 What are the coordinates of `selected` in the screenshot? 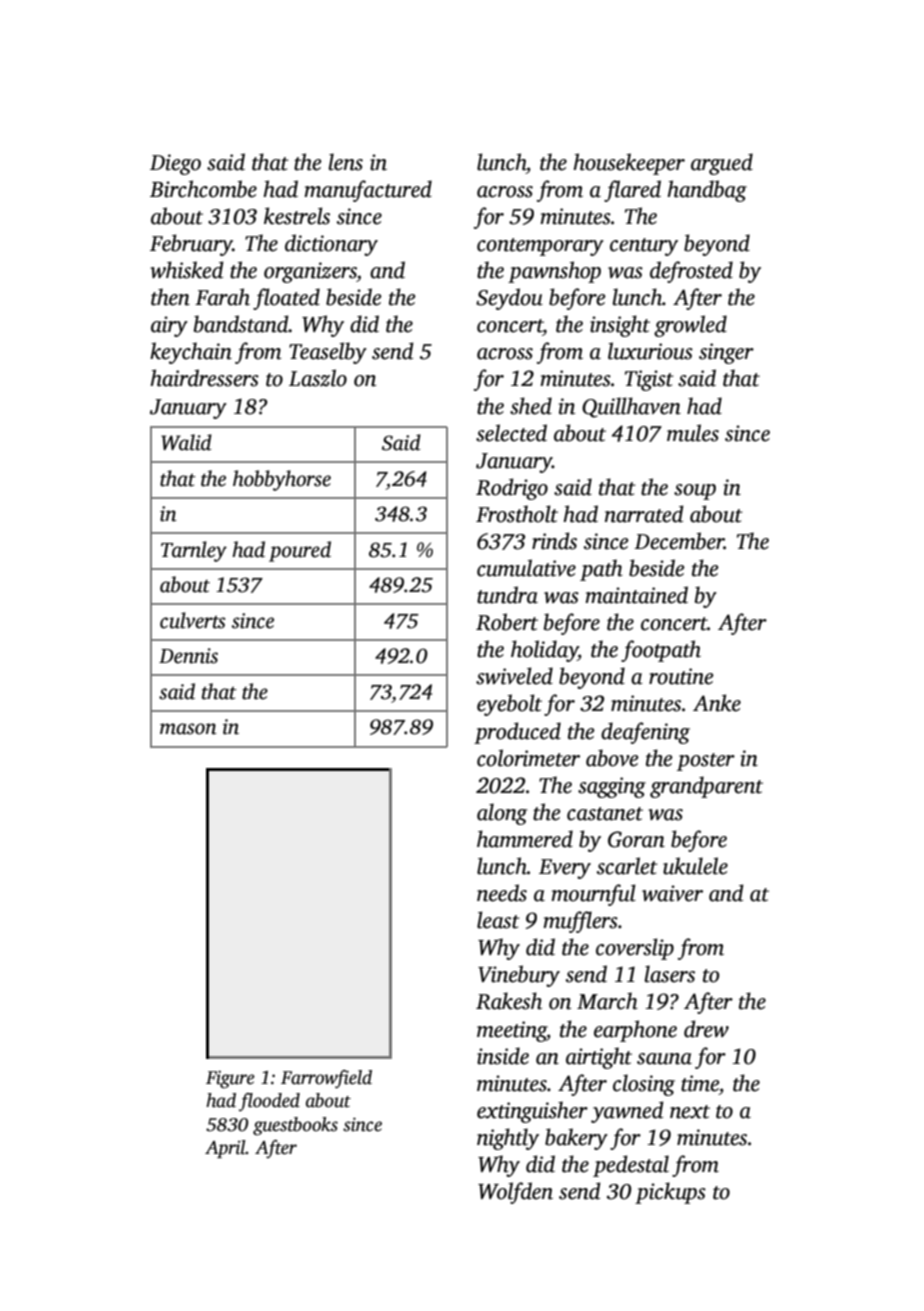 It's located at (511, 433).
